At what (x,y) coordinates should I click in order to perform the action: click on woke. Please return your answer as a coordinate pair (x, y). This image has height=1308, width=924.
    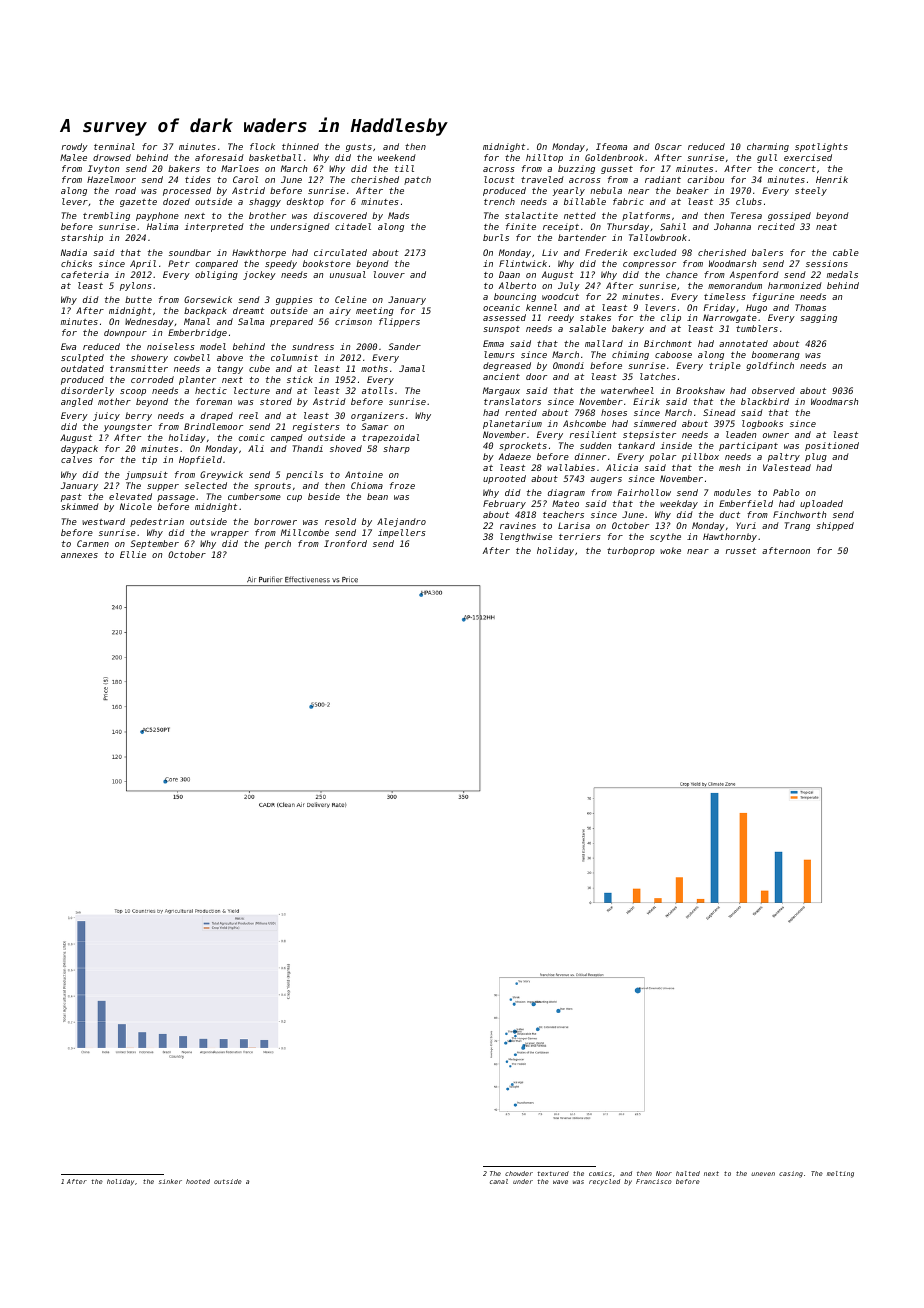
    Looking at the image, I should click on (670, 550).
